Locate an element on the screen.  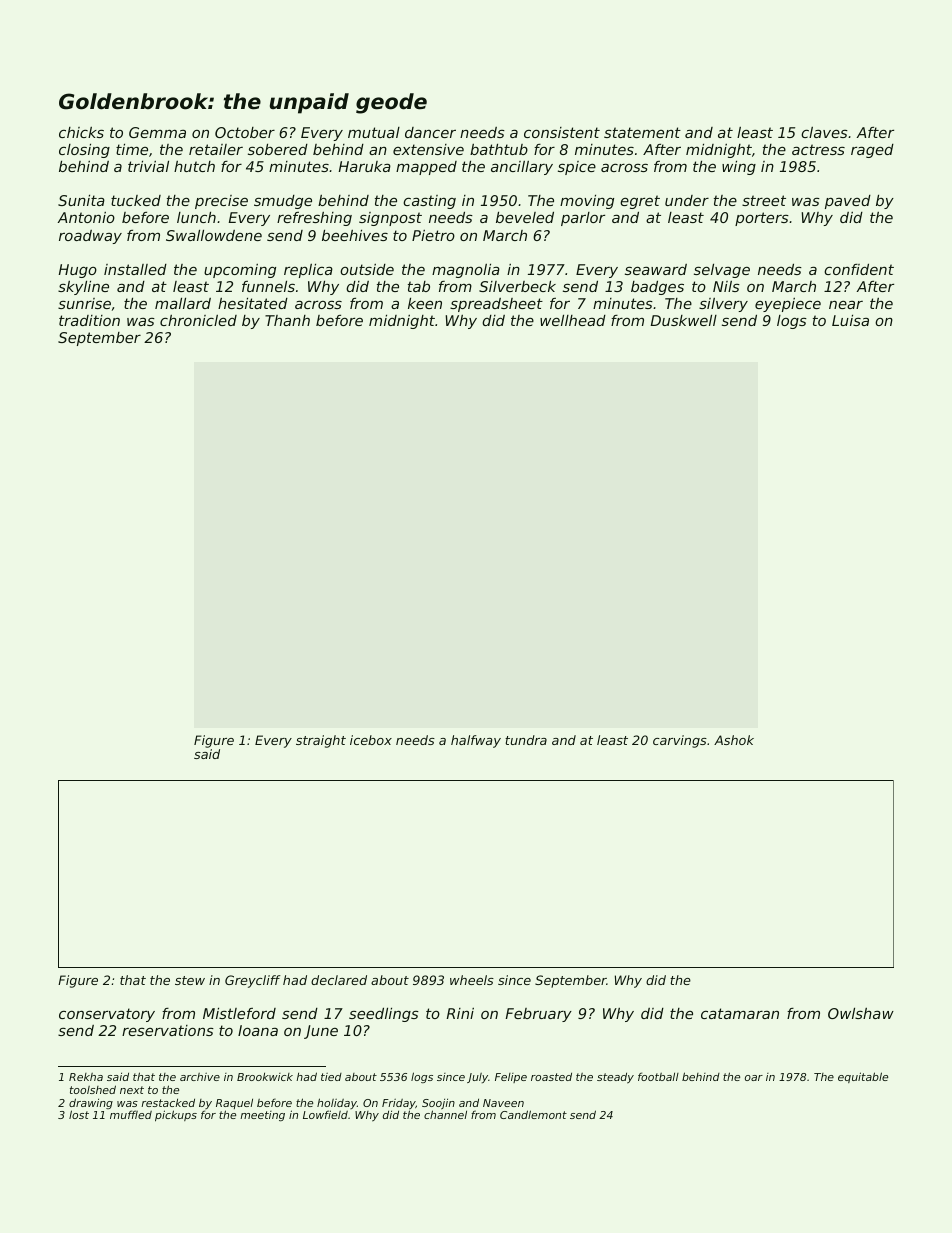
outside is located at coordinates (367, 269).
